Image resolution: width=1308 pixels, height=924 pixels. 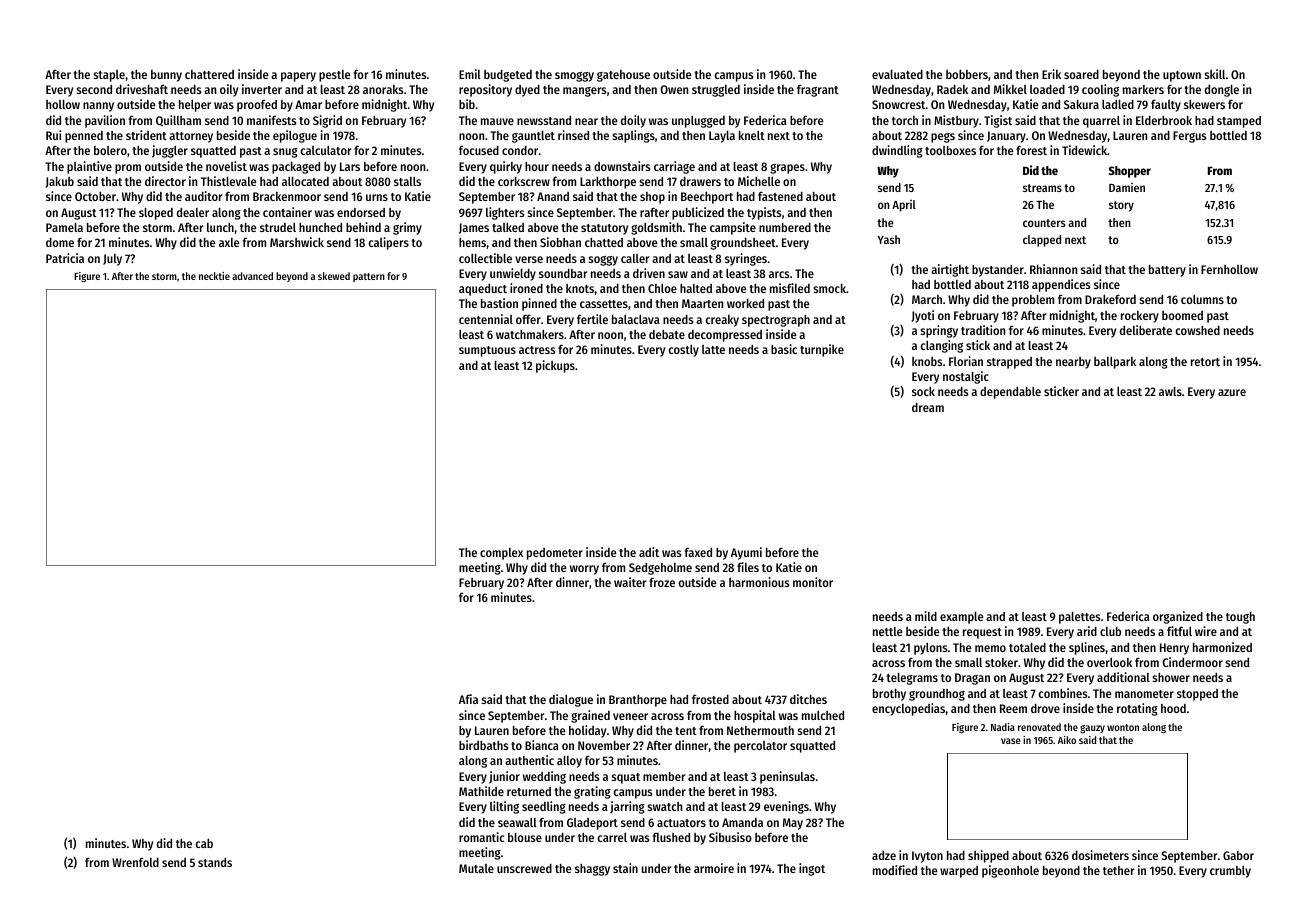 I want to click on palettes, so click(x=1079, y=618).
